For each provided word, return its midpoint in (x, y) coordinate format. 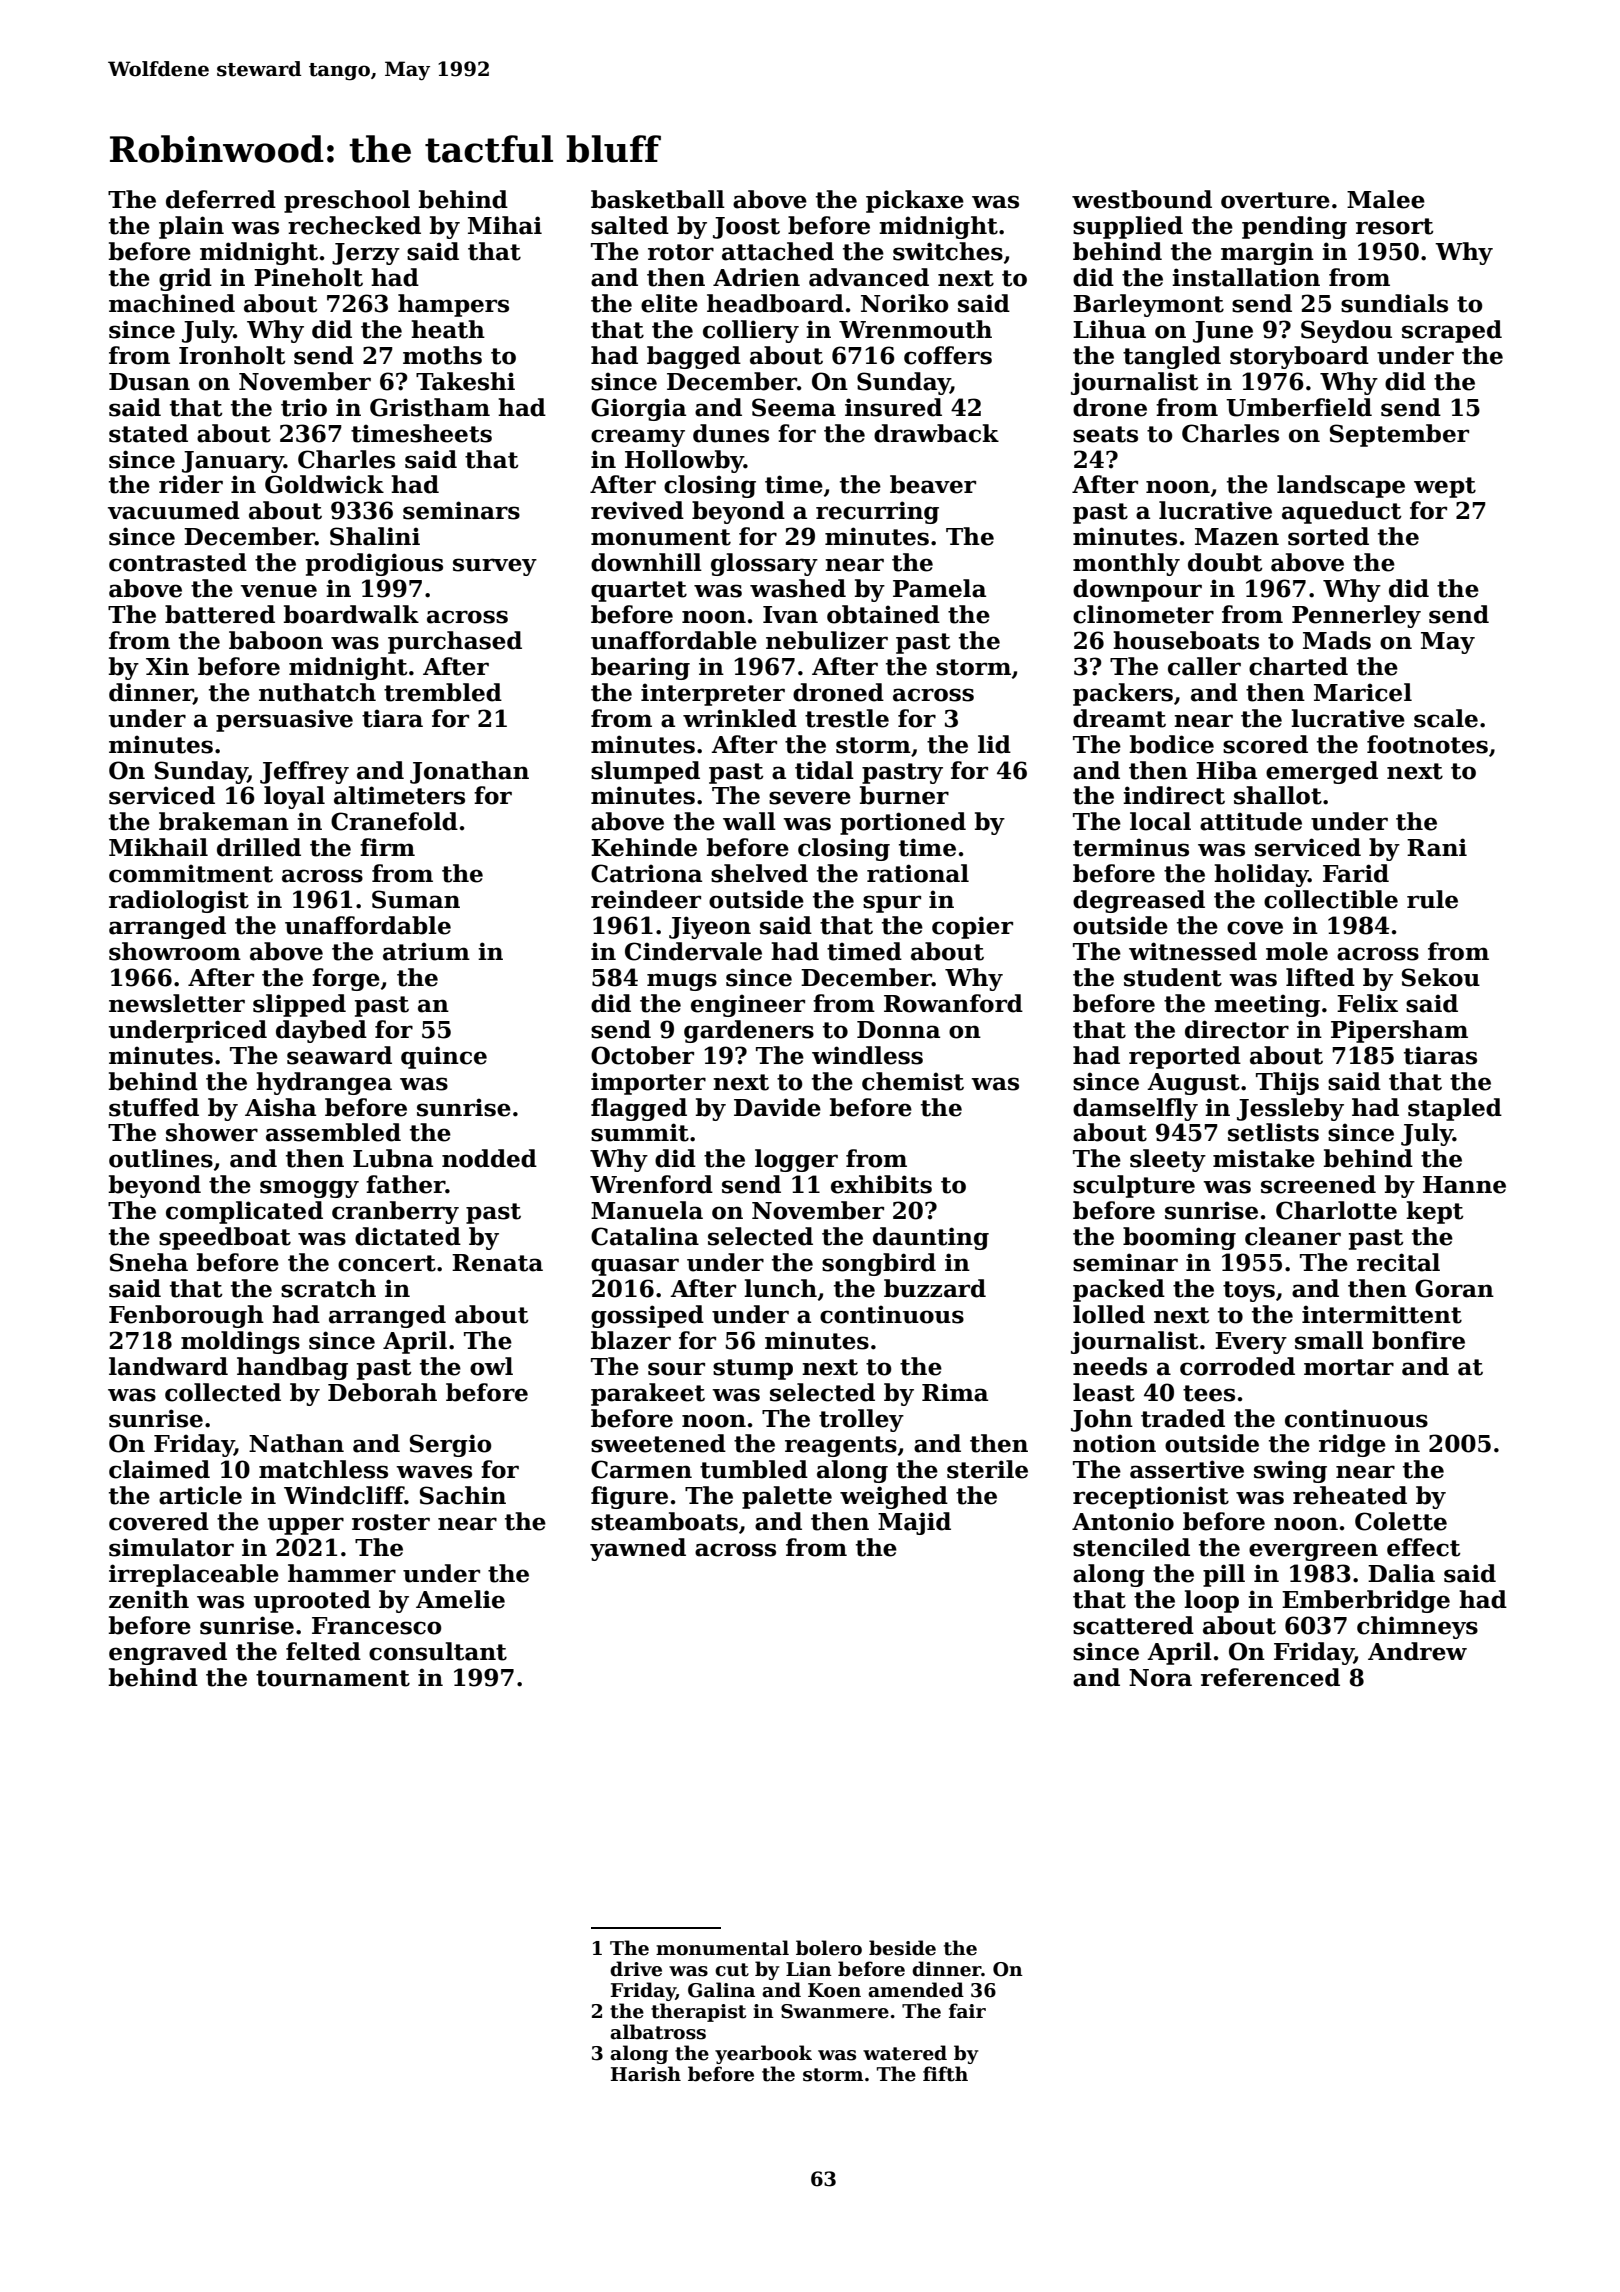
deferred (221, 199)
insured (893, 407)
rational (918, 873)
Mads (1337, 640)
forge (346, 979)
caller (1204, 666)
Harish (646, 2074)
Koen (834, 1990)
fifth (945, 2074)
